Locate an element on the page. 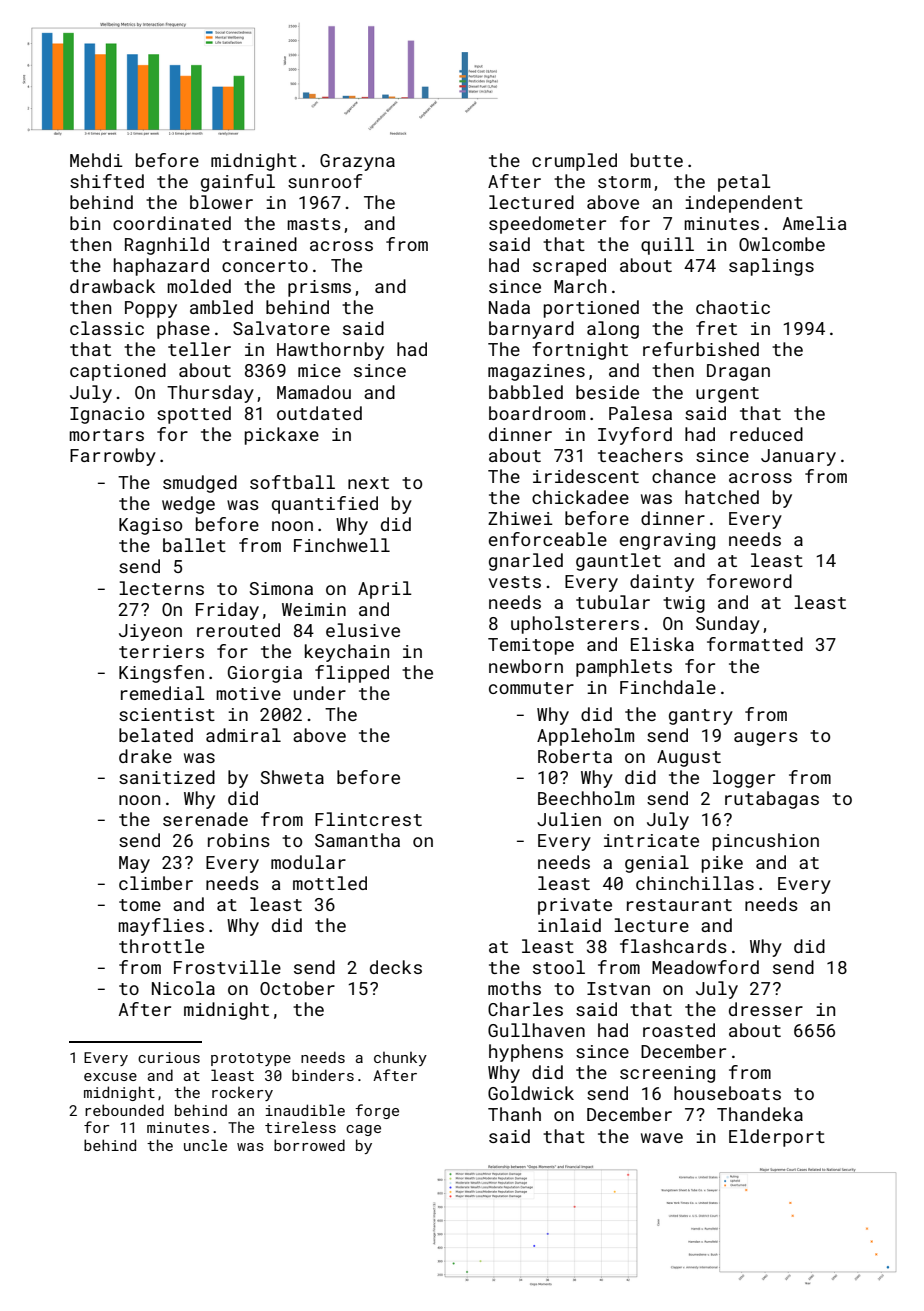 The height and width of the image is (1311, 924). foreword is located at coordinates (749, 581).
